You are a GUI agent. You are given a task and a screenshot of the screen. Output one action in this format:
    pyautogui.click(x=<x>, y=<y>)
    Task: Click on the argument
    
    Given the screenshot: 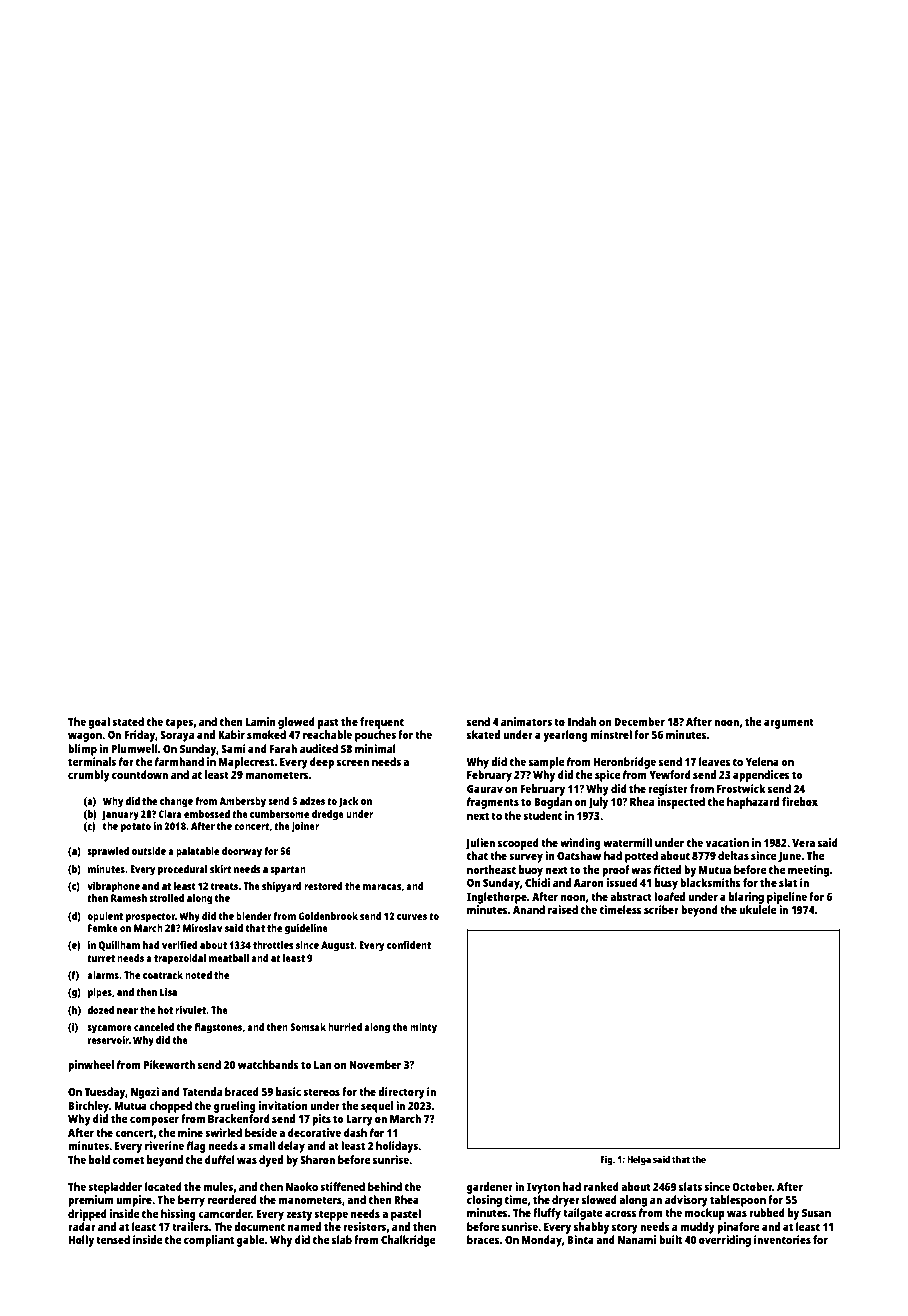 What is the action you would take?
    pyautogui.click(x=789, y=723)
